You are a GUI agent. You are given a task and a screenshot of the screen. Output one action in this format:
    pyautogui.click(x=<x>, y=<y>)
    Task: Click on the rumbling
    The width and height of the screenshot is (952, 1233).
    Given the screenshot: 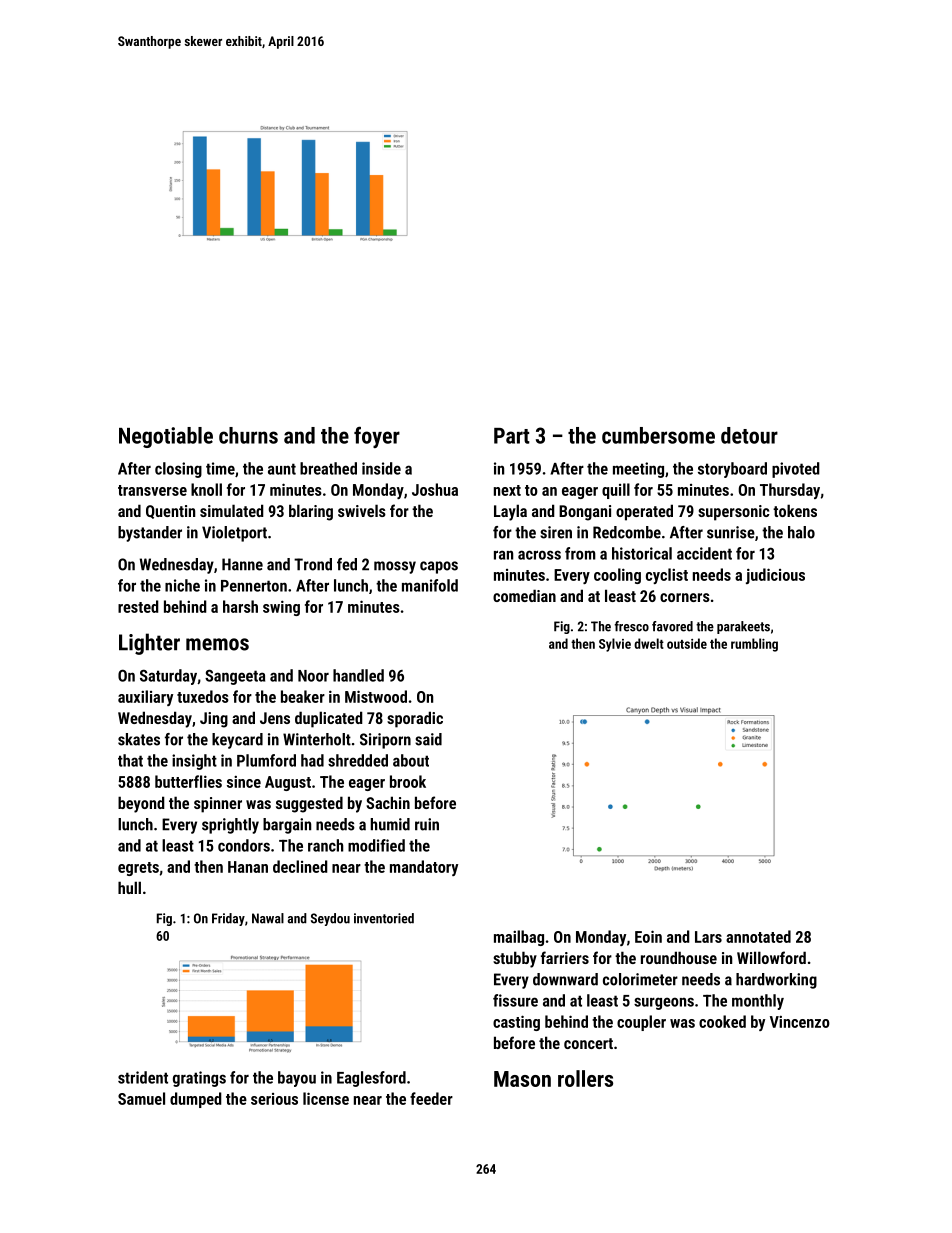 What is the action you would take?
    pyautogui.click(x=754, y=645)
